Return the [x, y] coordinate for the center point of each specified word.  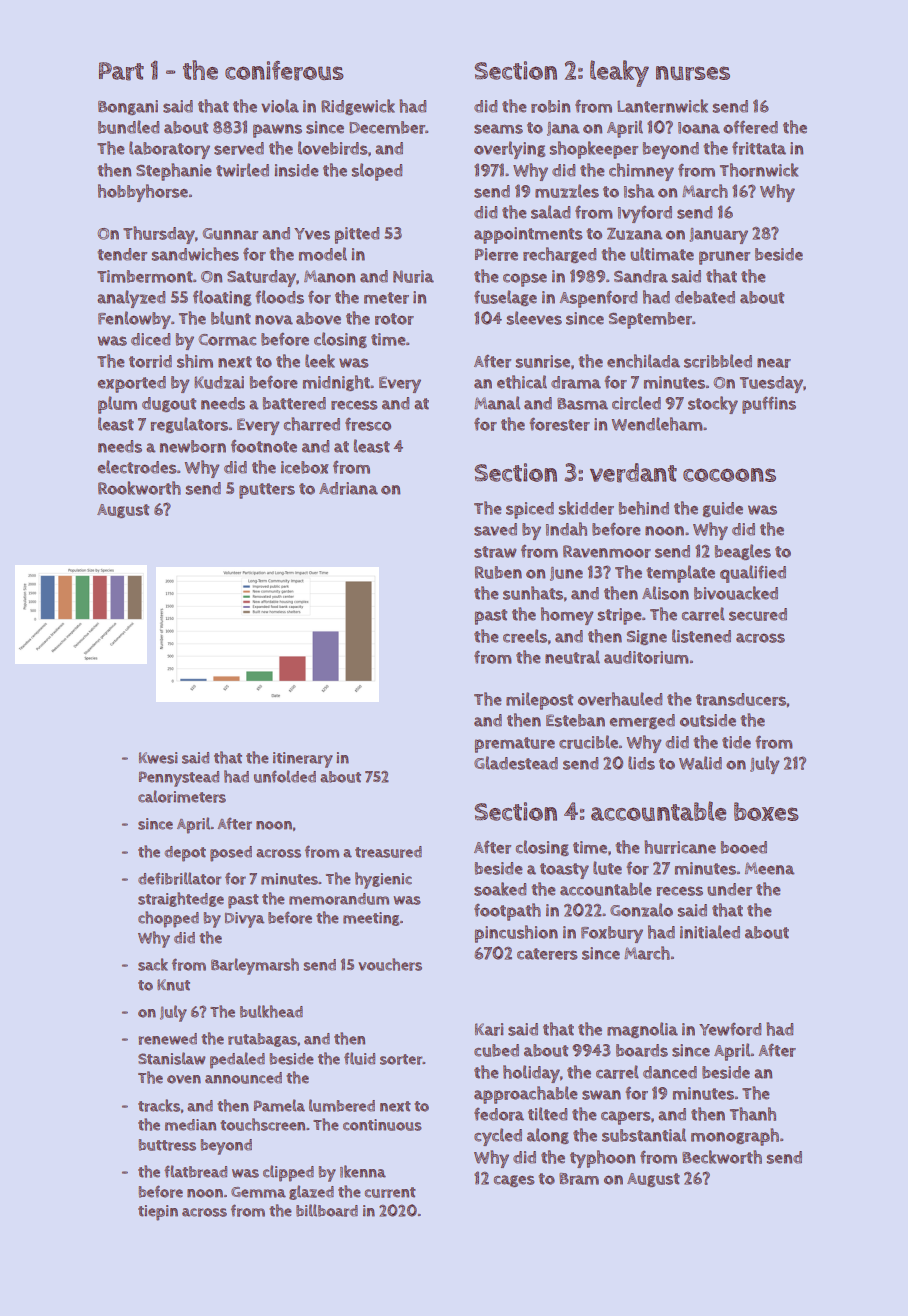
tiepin [158, 1213]
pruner [724, 258]
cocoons [729, 475]
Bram [579, 1179]
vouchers [390, 964]
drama [576, 382]
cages [514, 1181]
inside [296, 170]
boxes [766, 811]
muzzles [567, 191]
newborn [193, 446]
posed [231, 854]
